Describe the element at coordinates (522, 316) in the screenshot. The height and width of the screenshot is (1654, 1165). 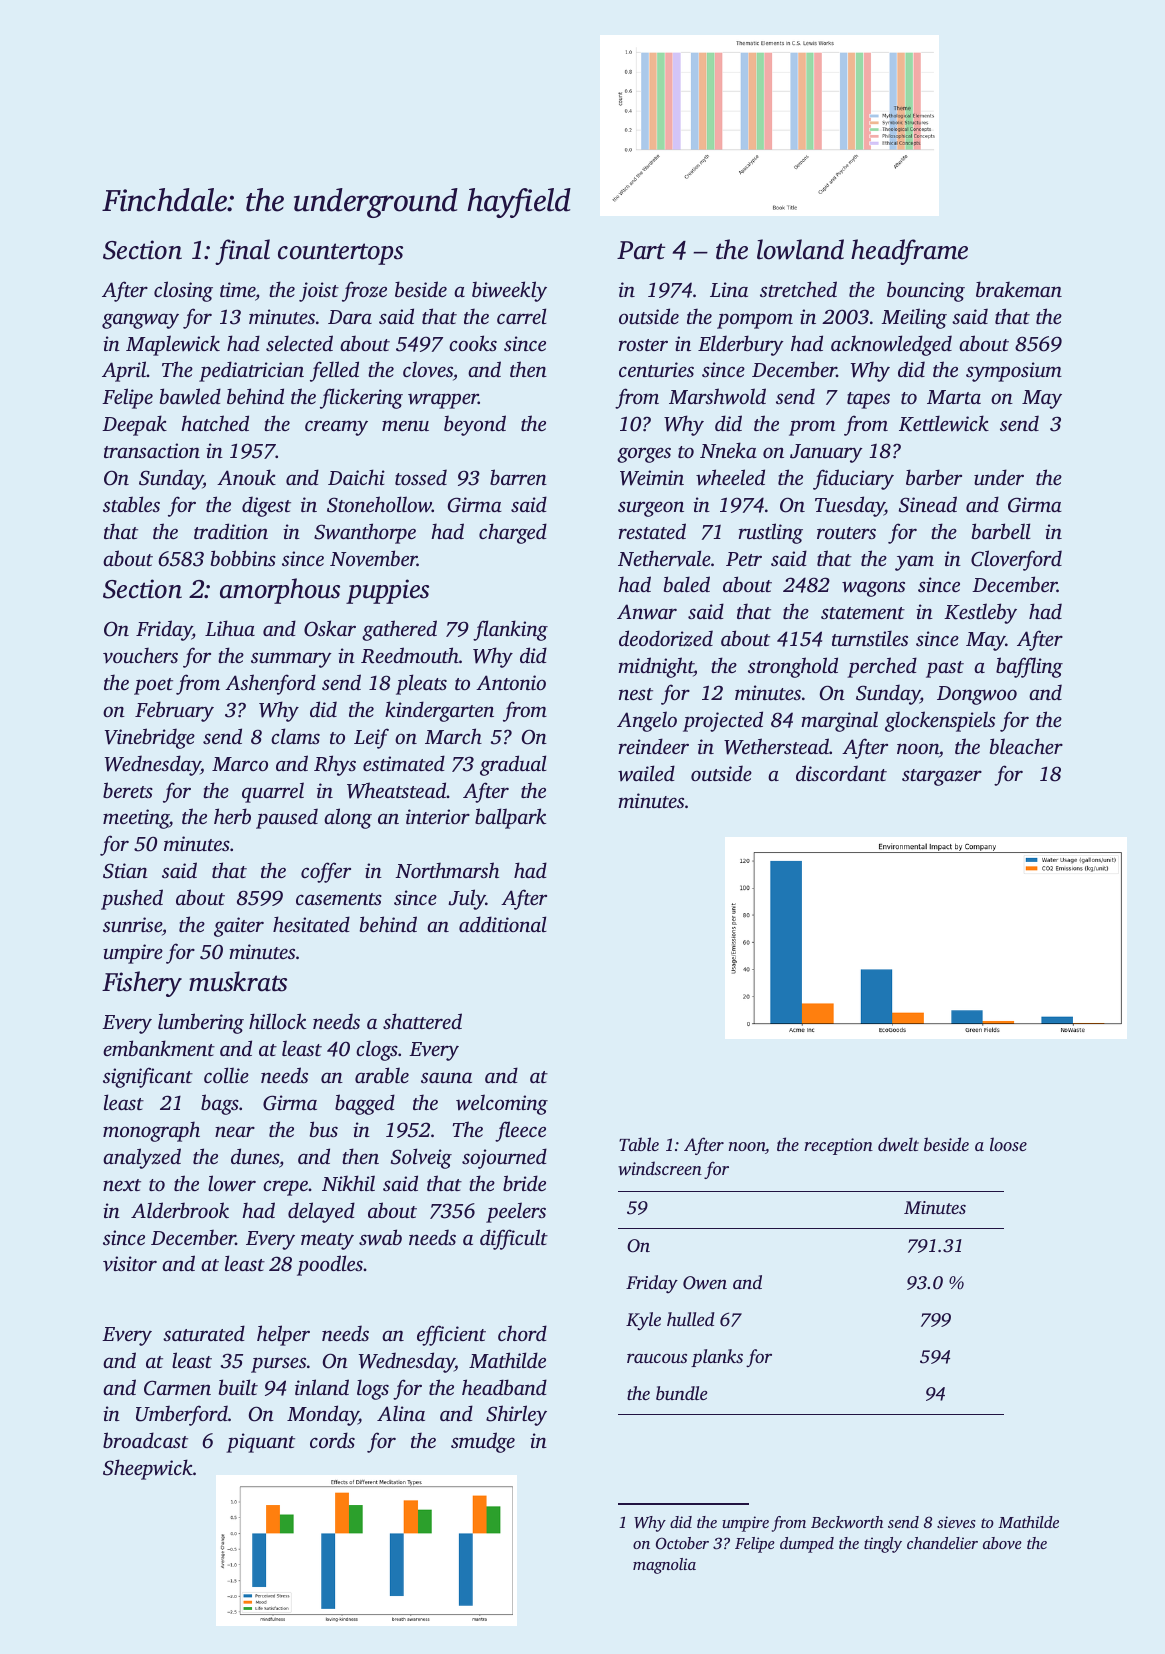
I see `carrel` at that location.
